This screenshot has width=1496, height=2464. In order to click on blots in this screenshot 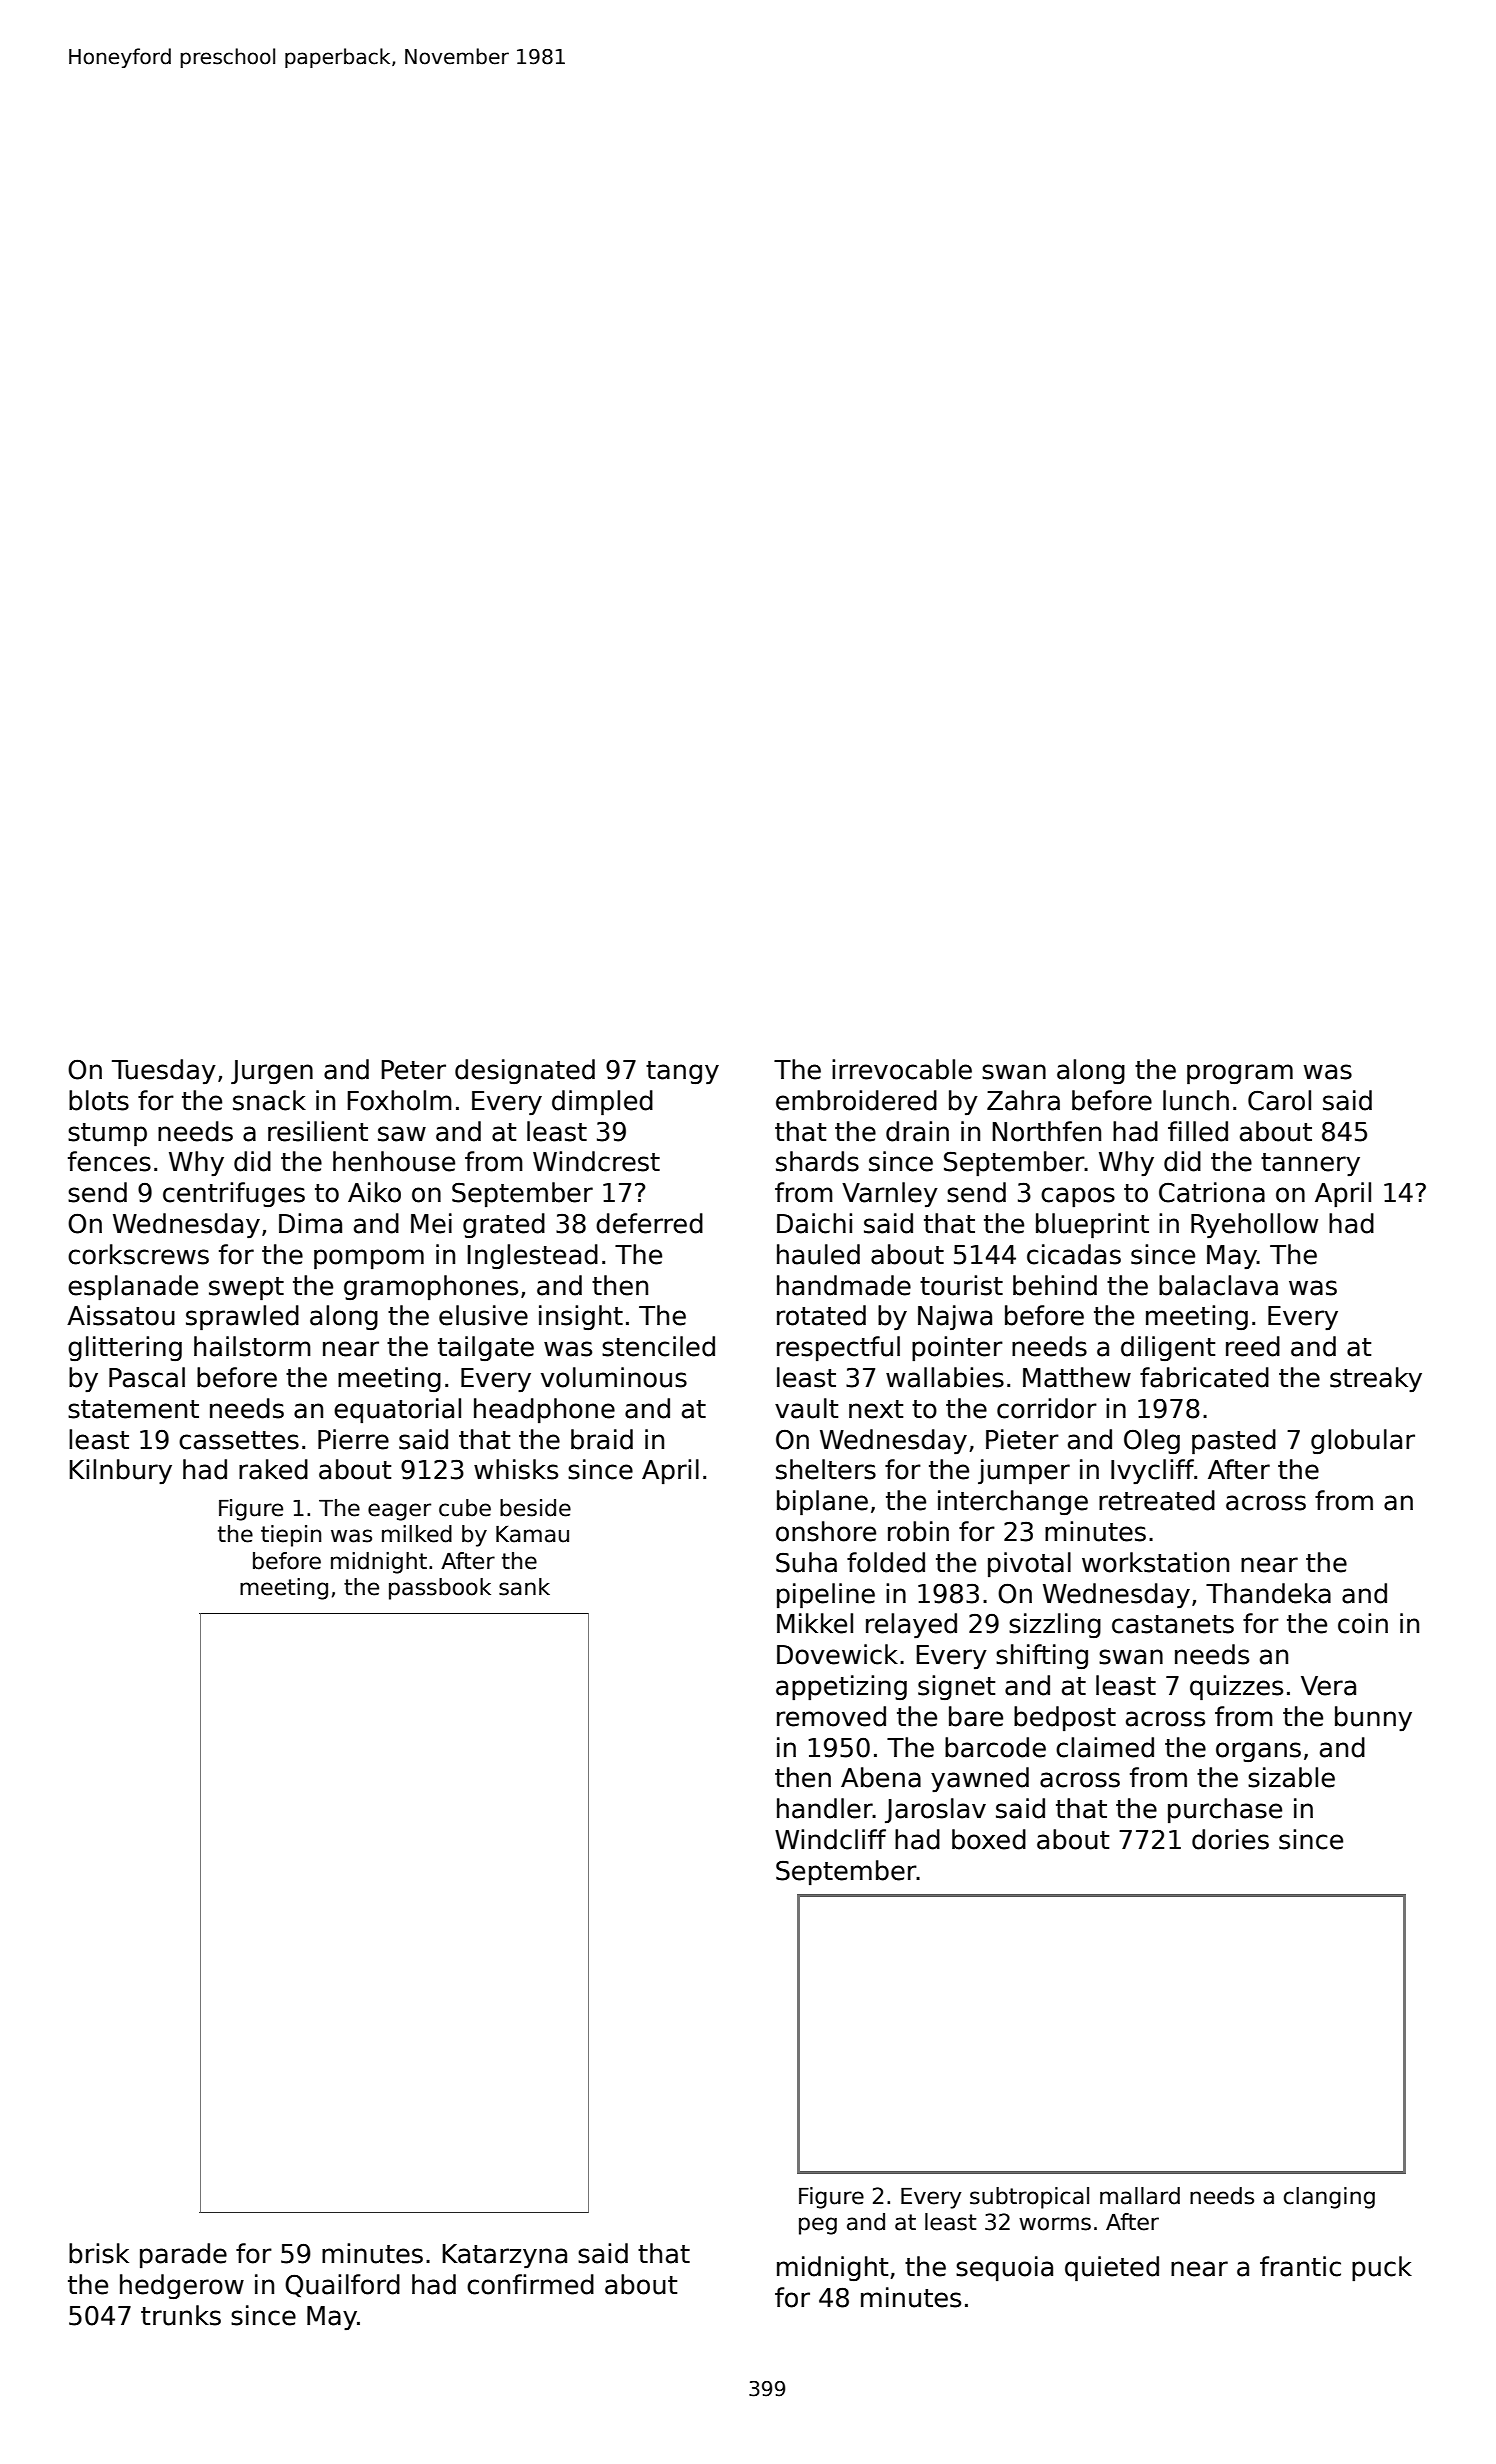, I will do `click(99, 1100)`.
